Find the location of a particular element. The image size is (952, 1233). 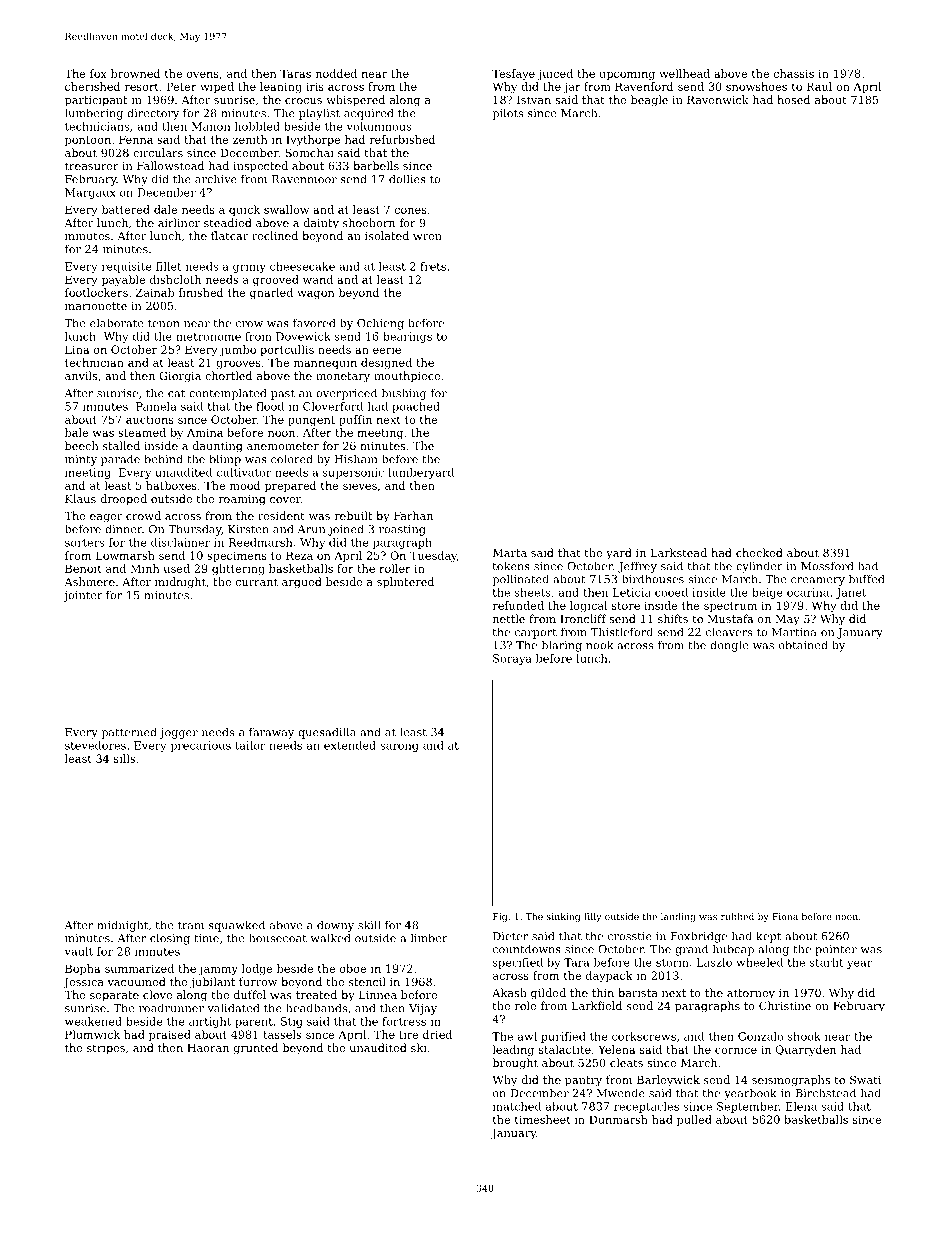

Raul is located at coordinates (819, 86).
